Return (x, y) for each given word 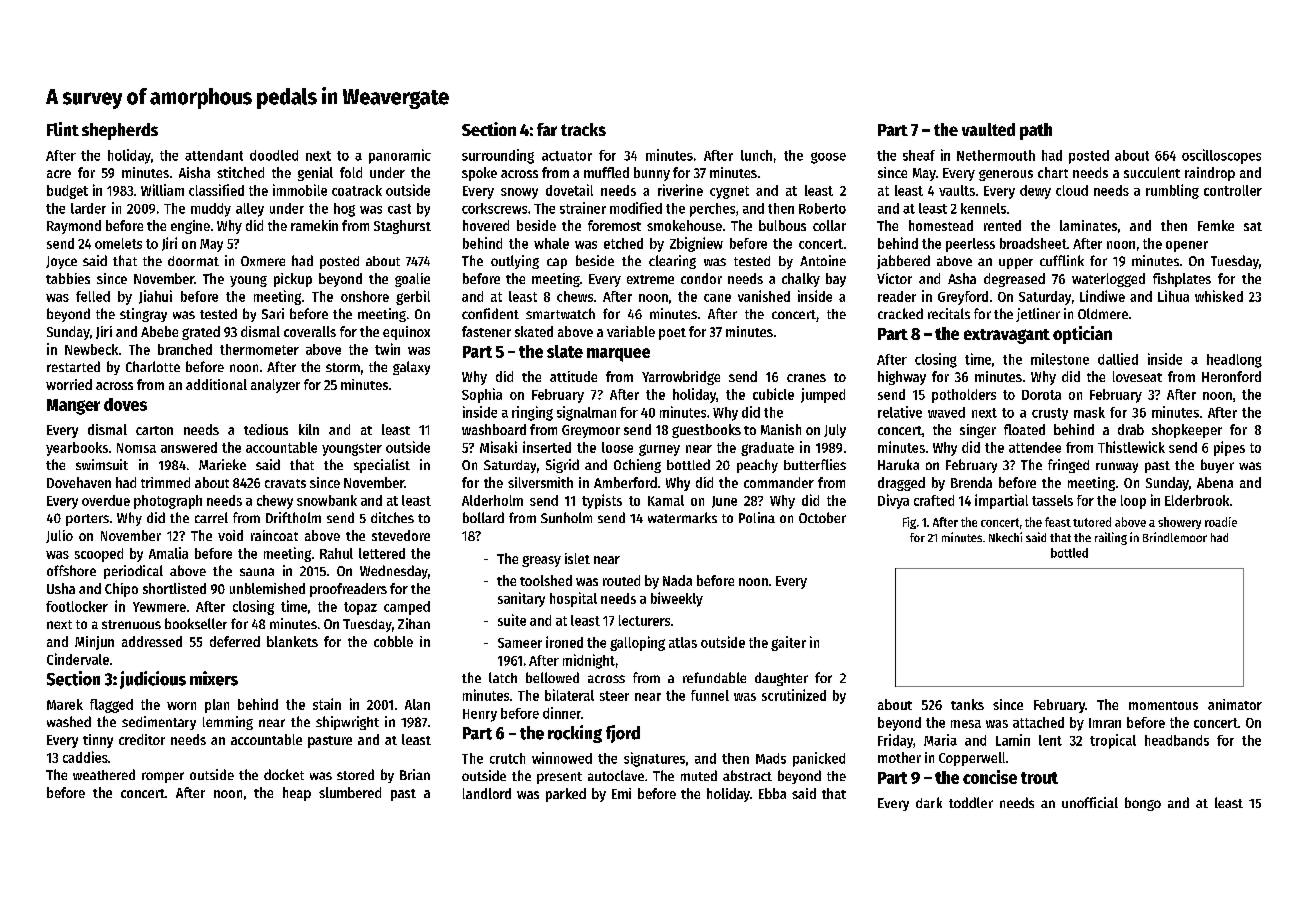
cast (399, 209)
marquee (618, 355)
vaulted (988, 129)
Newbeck (91, 349)
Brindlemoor (1175, 537)
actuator (567, 156)
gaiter (788, 643)
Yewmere (159, 607)
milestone (1060, 359)
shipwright (347, 723)
